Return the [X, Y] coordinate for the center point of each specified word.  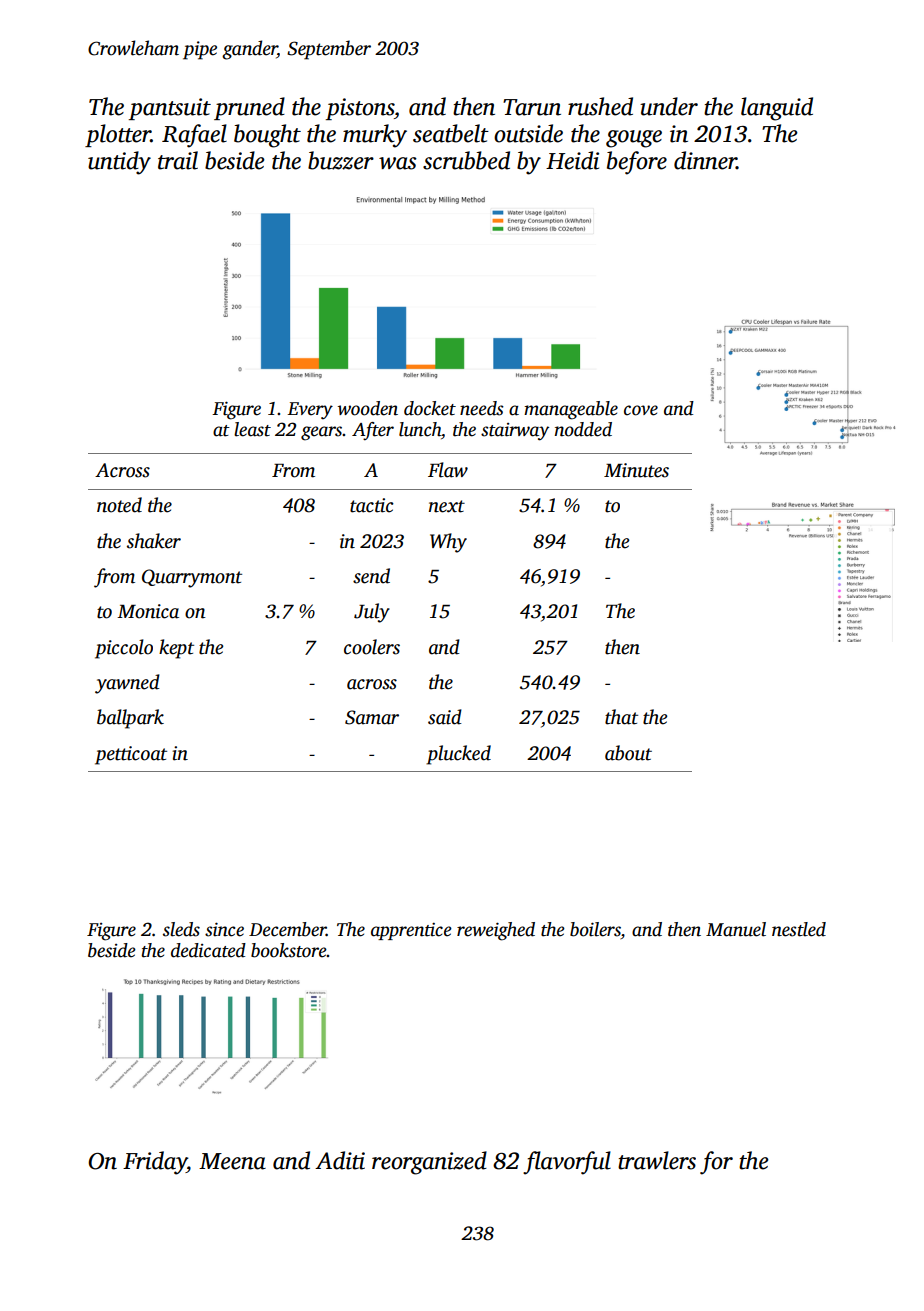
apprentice [411, 931]
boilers [595, 929]
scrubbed [466, 160]
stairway [515, 432]
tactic [372, 505]
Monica [148, 611]
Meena [232, 1161]
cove [641, 410]
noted [119, 505]
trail [178, 160]
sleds [181, 929]
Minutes [636, 470]
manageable [571, 410]
